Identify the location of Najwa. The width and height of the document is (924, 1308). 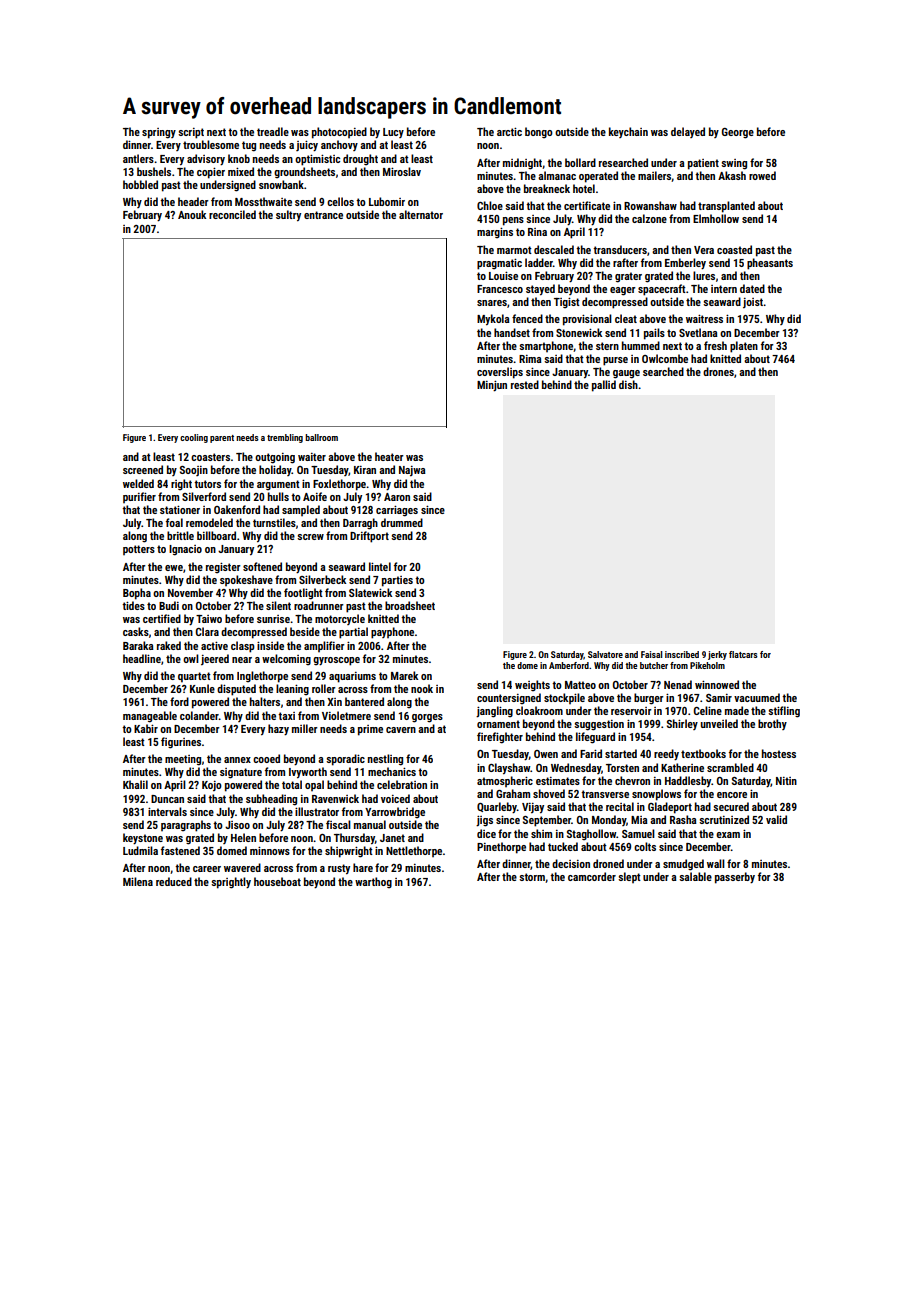
(412, 471).
